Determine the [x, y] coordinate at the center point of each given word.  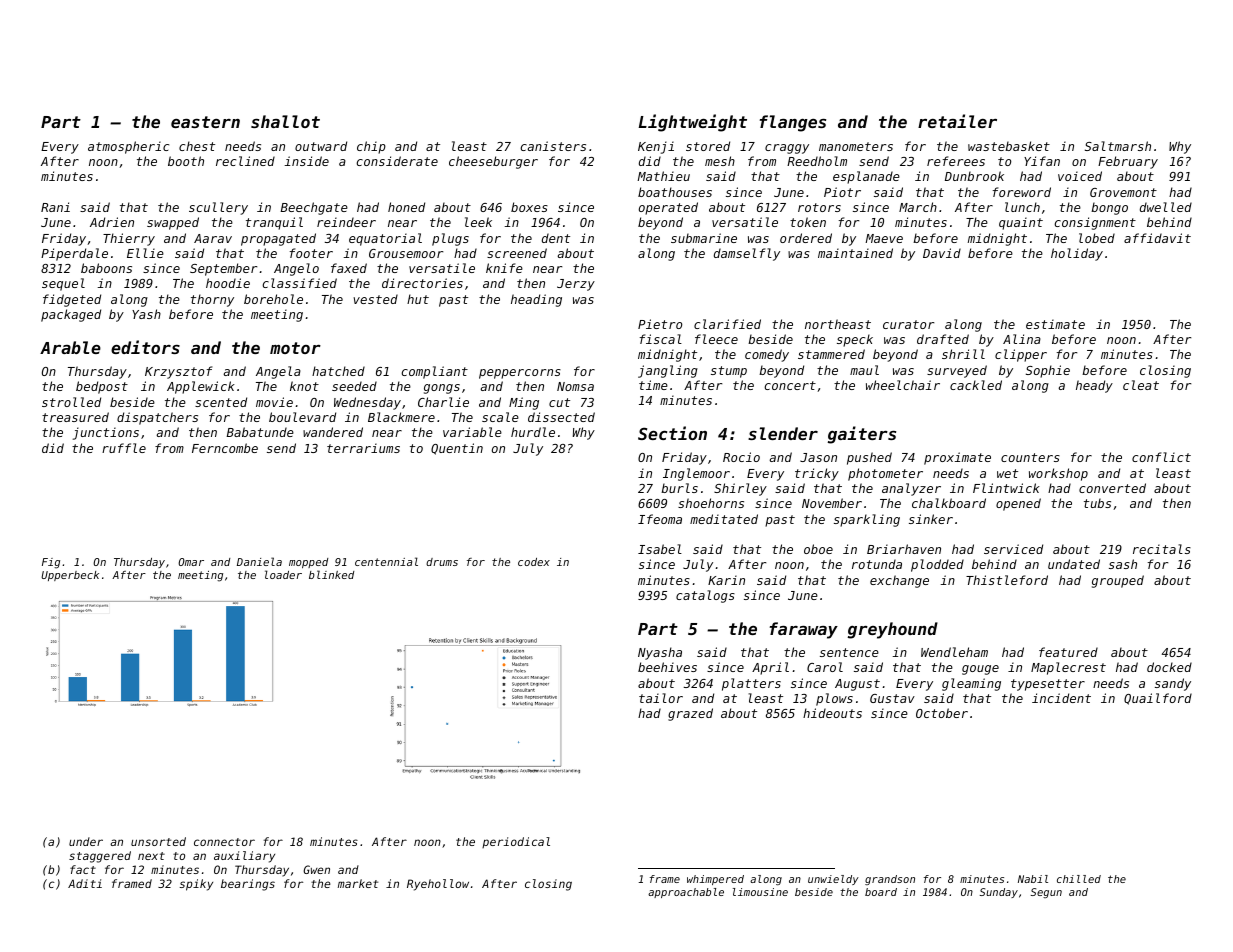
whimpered [715, 880]
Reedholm [817, 161]
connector [224, 842]
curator [908, 324]
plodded [937, 565]
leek [478, 222]
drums [442, 562]
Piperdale [74, 254]
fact [83, 869]
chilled [1079, 879]
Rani [55, 207]
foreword [1022, 192]
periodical [516, 842]
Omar [191, 562]
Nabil [1033, 879]
